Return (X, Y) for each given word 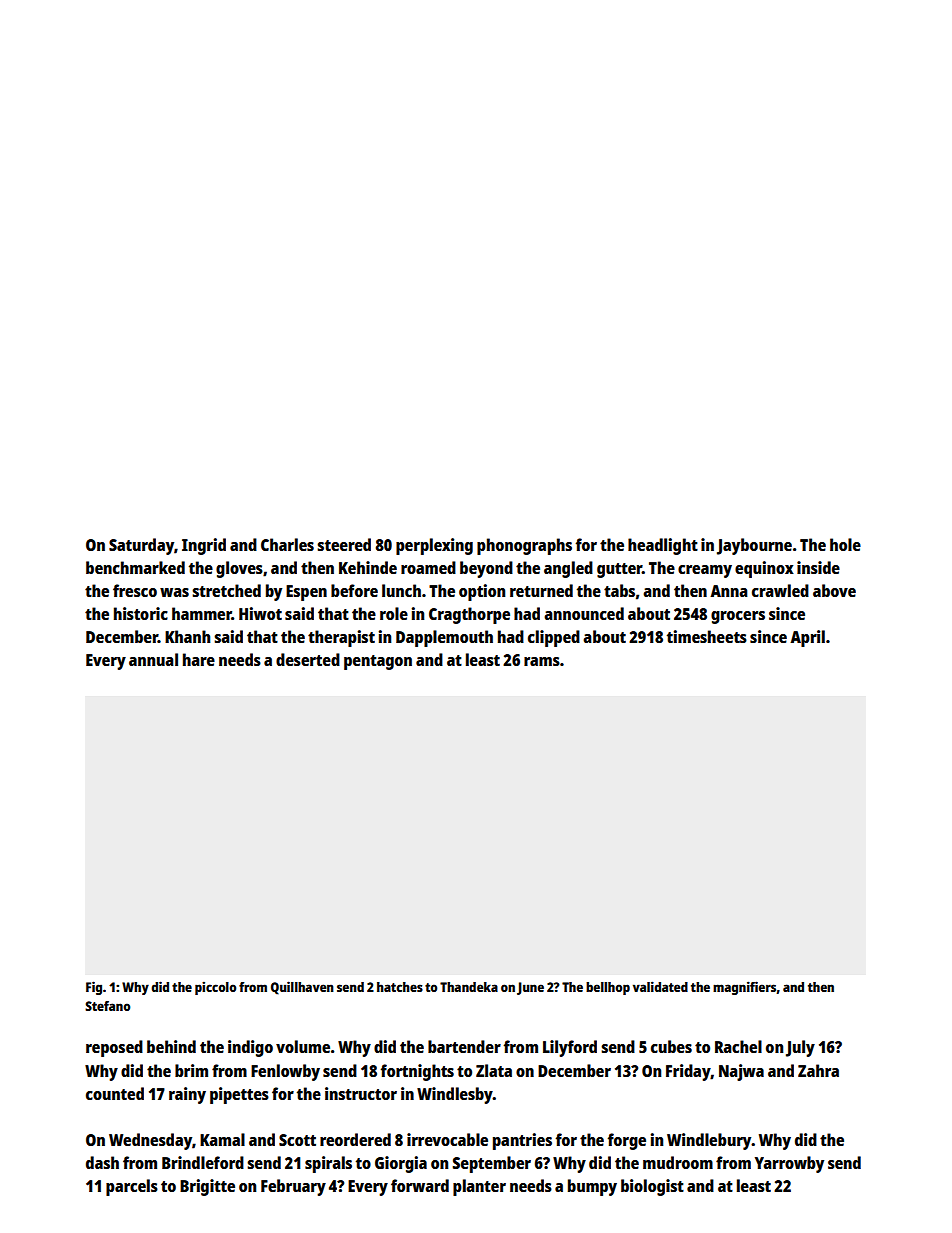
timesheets (707, 636)
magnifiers (744, 988)
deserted (308, 659)
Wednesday (150, 1141)
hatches (400, 987)
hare (199, 659)
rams (542, 661)
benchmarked (135, 567)
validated (660, 986)
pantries (522, 1141)
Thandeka (469, 987)
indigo (250, 1048)
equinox (764, 569)
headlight (663, 546)
